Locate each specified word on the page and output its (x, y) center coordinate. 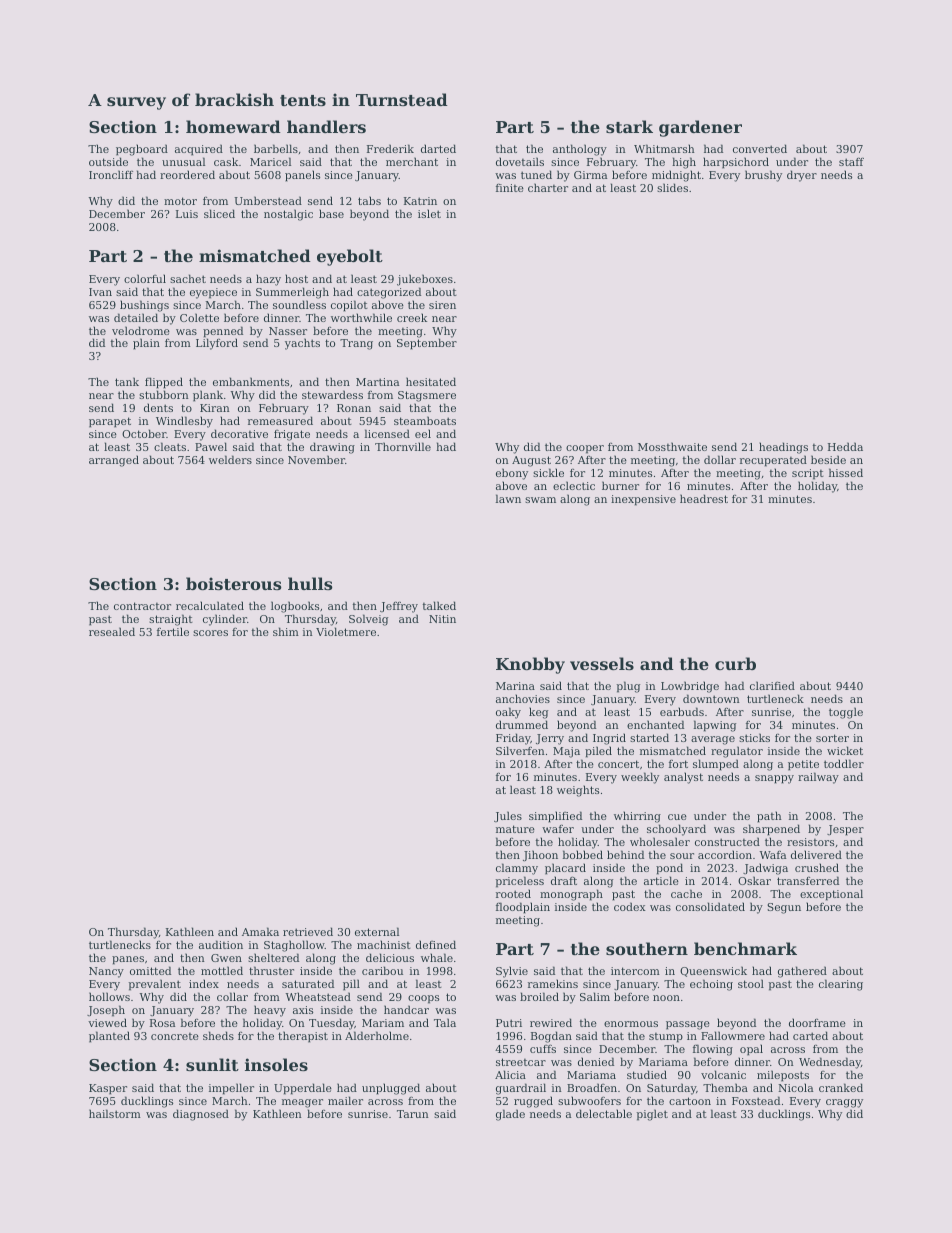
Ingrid (609, 739)
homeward (233, 126)
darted (438, 148)
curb (735, 663)
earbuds (682, 711)
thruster (271, 970)
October (144, 433)
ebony (512, 474)
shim (286, 631)
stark (629, 126)
